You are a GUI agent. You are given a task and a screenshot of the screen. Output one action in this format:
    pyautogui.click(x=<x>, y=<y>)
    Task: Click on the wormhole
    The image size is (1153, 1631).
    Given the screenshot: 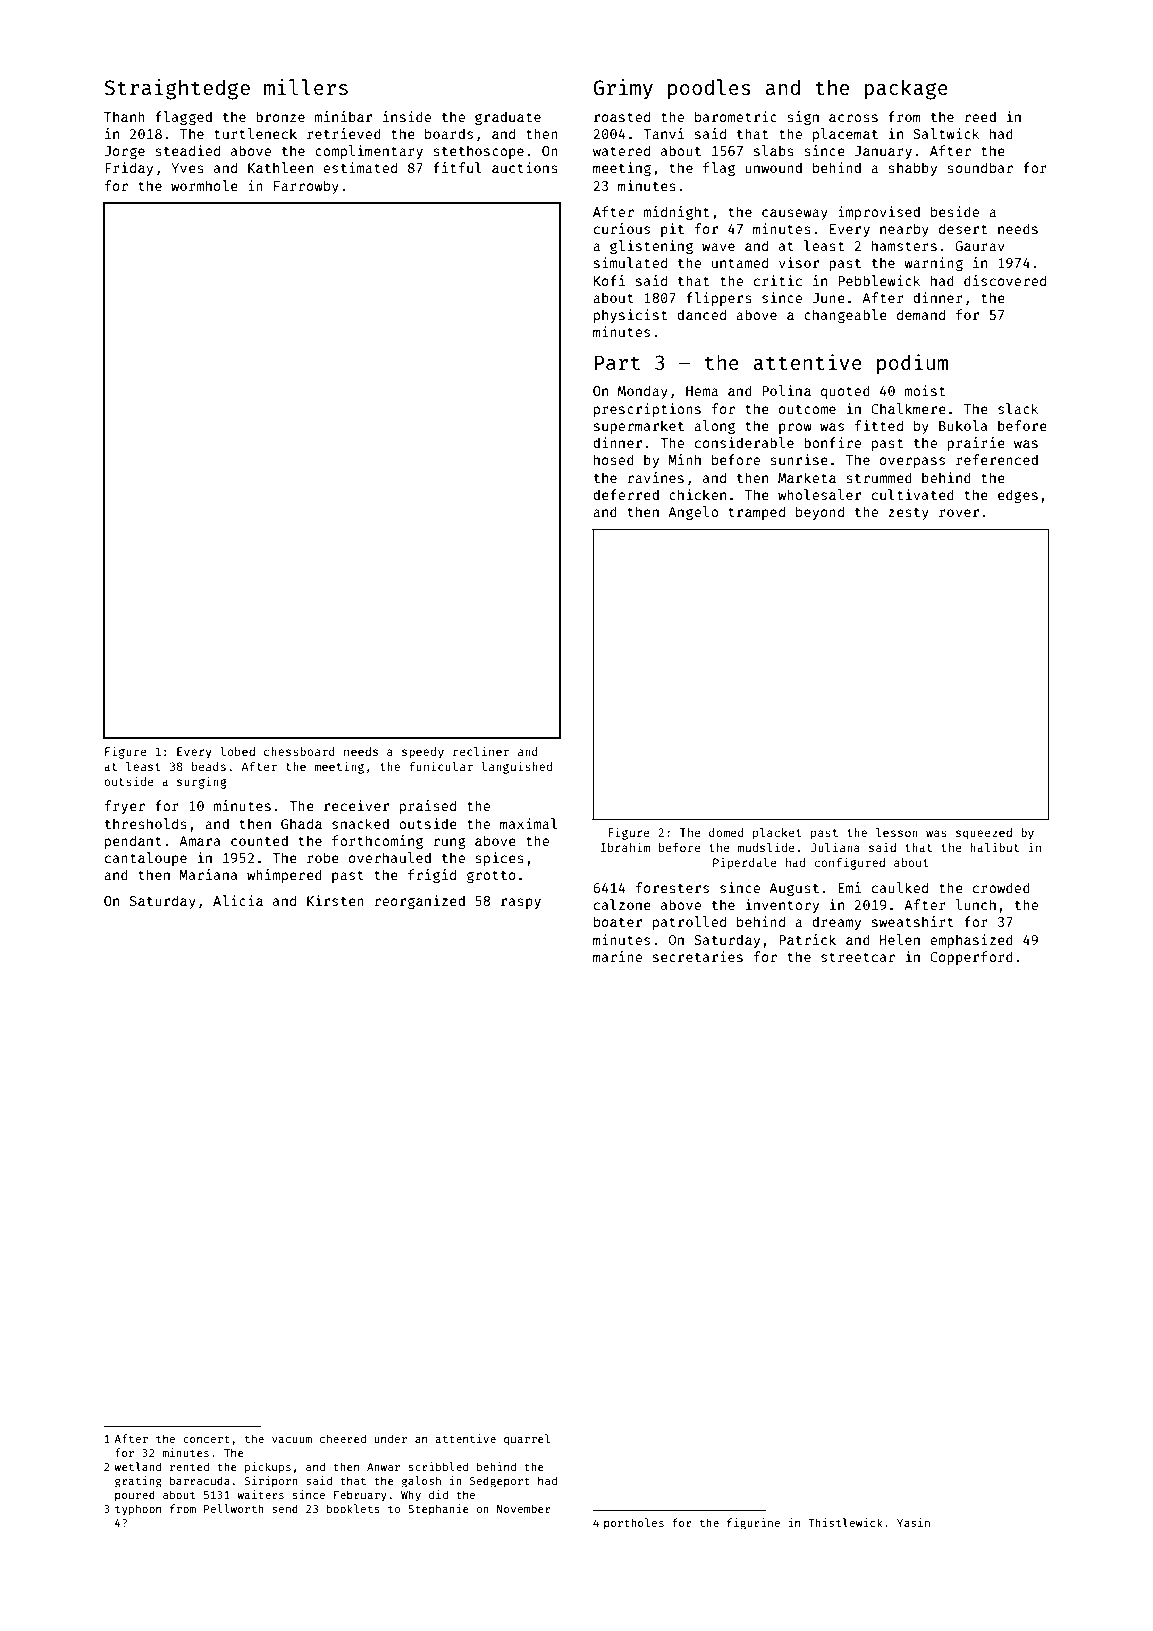 What is the action you would take?
    pyautogui.click(x=204, y=185)
